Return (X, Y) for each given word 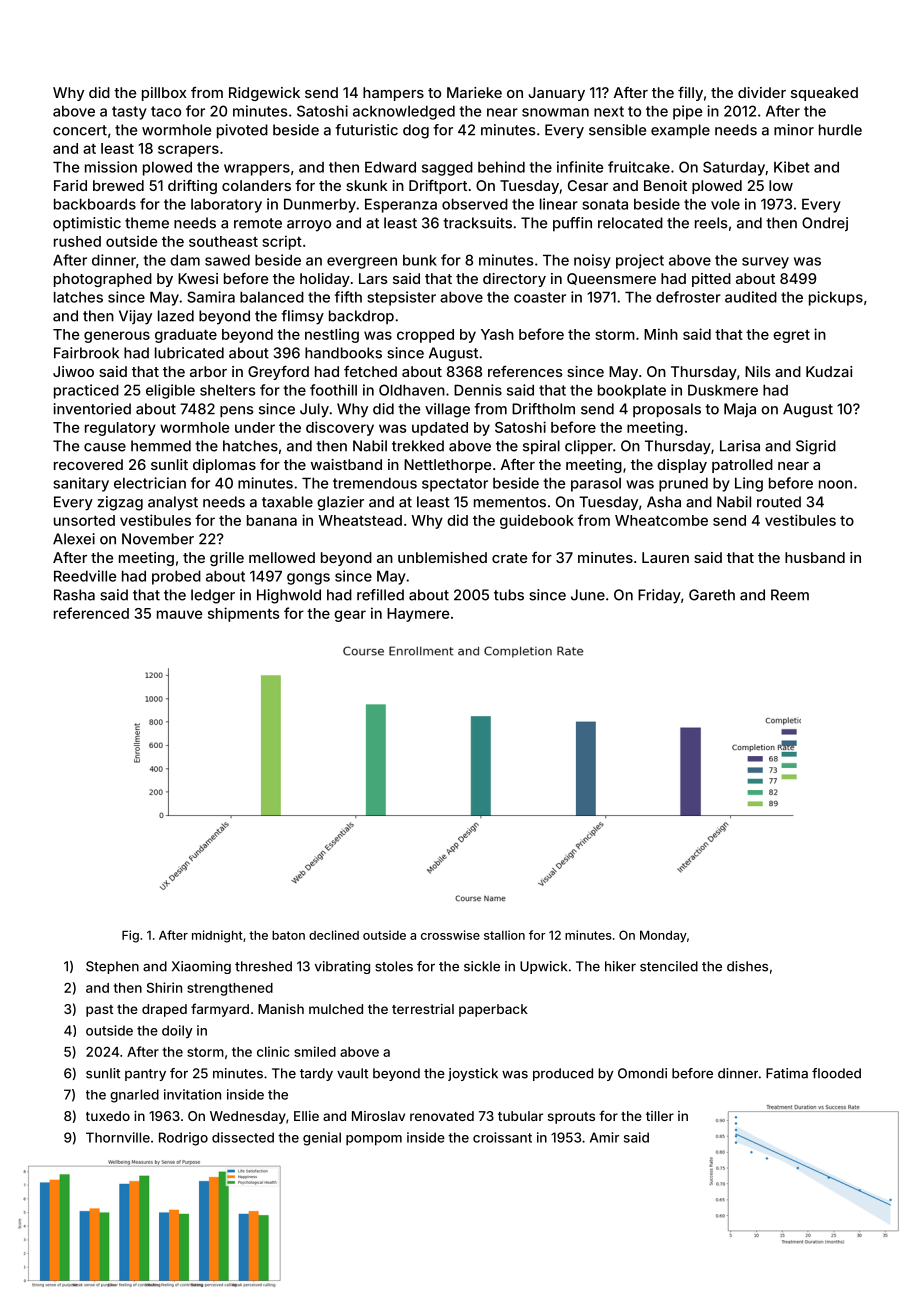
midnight (217, 936)
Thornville (118, 1137)
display (682, 466)
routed (779, 502)
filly (690, 94)
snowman (555, 112)
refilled (380, 595)
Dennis (478, 390)
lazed (176, 316)
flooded (836, 1073)
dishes (747, 966)
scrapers (188, 151)
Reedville (85, 576)
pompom (374, 1140)
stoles (394, 966)
